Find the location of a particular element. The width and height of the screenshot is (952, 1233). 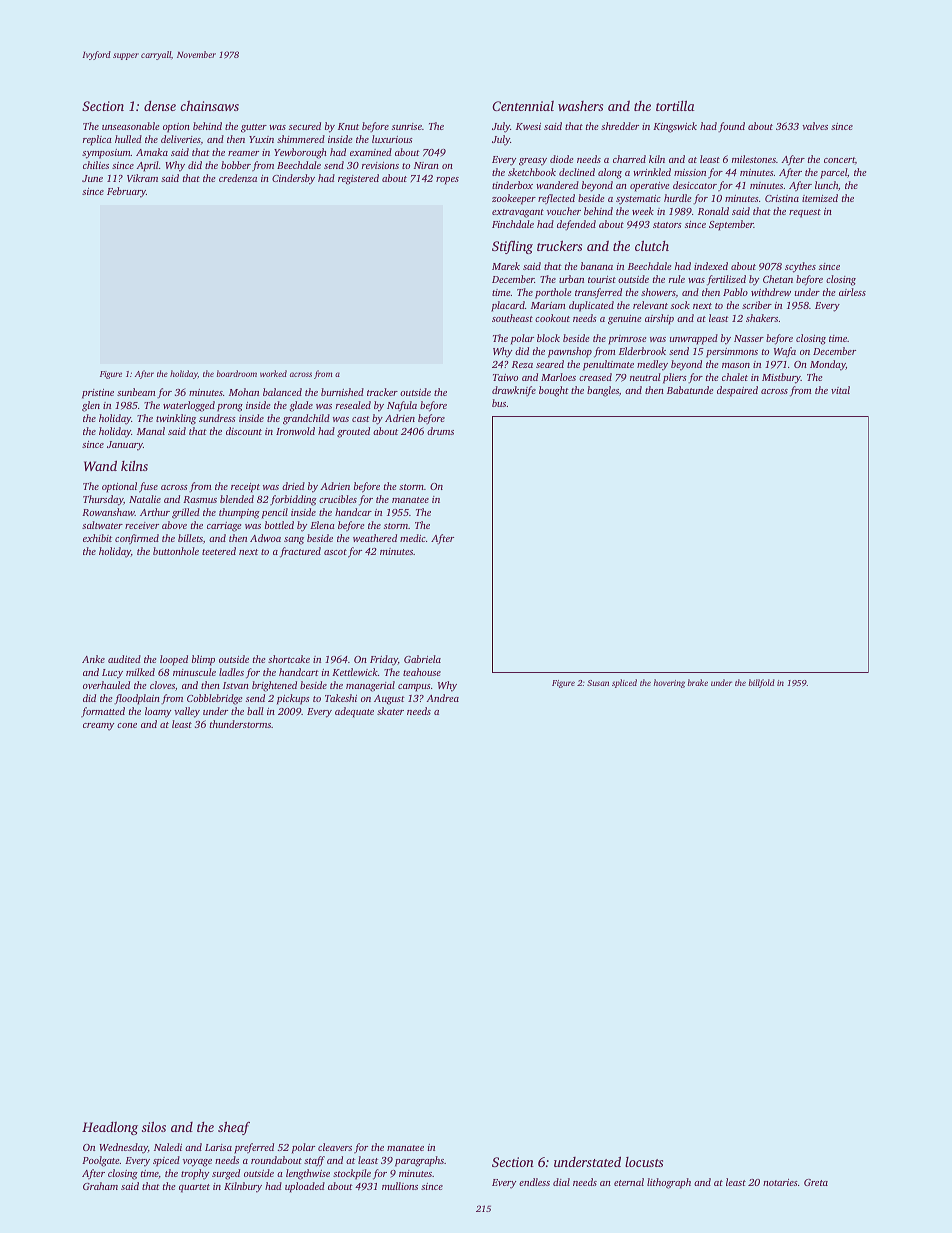

Graham is located at coordinates (100, 1186).
